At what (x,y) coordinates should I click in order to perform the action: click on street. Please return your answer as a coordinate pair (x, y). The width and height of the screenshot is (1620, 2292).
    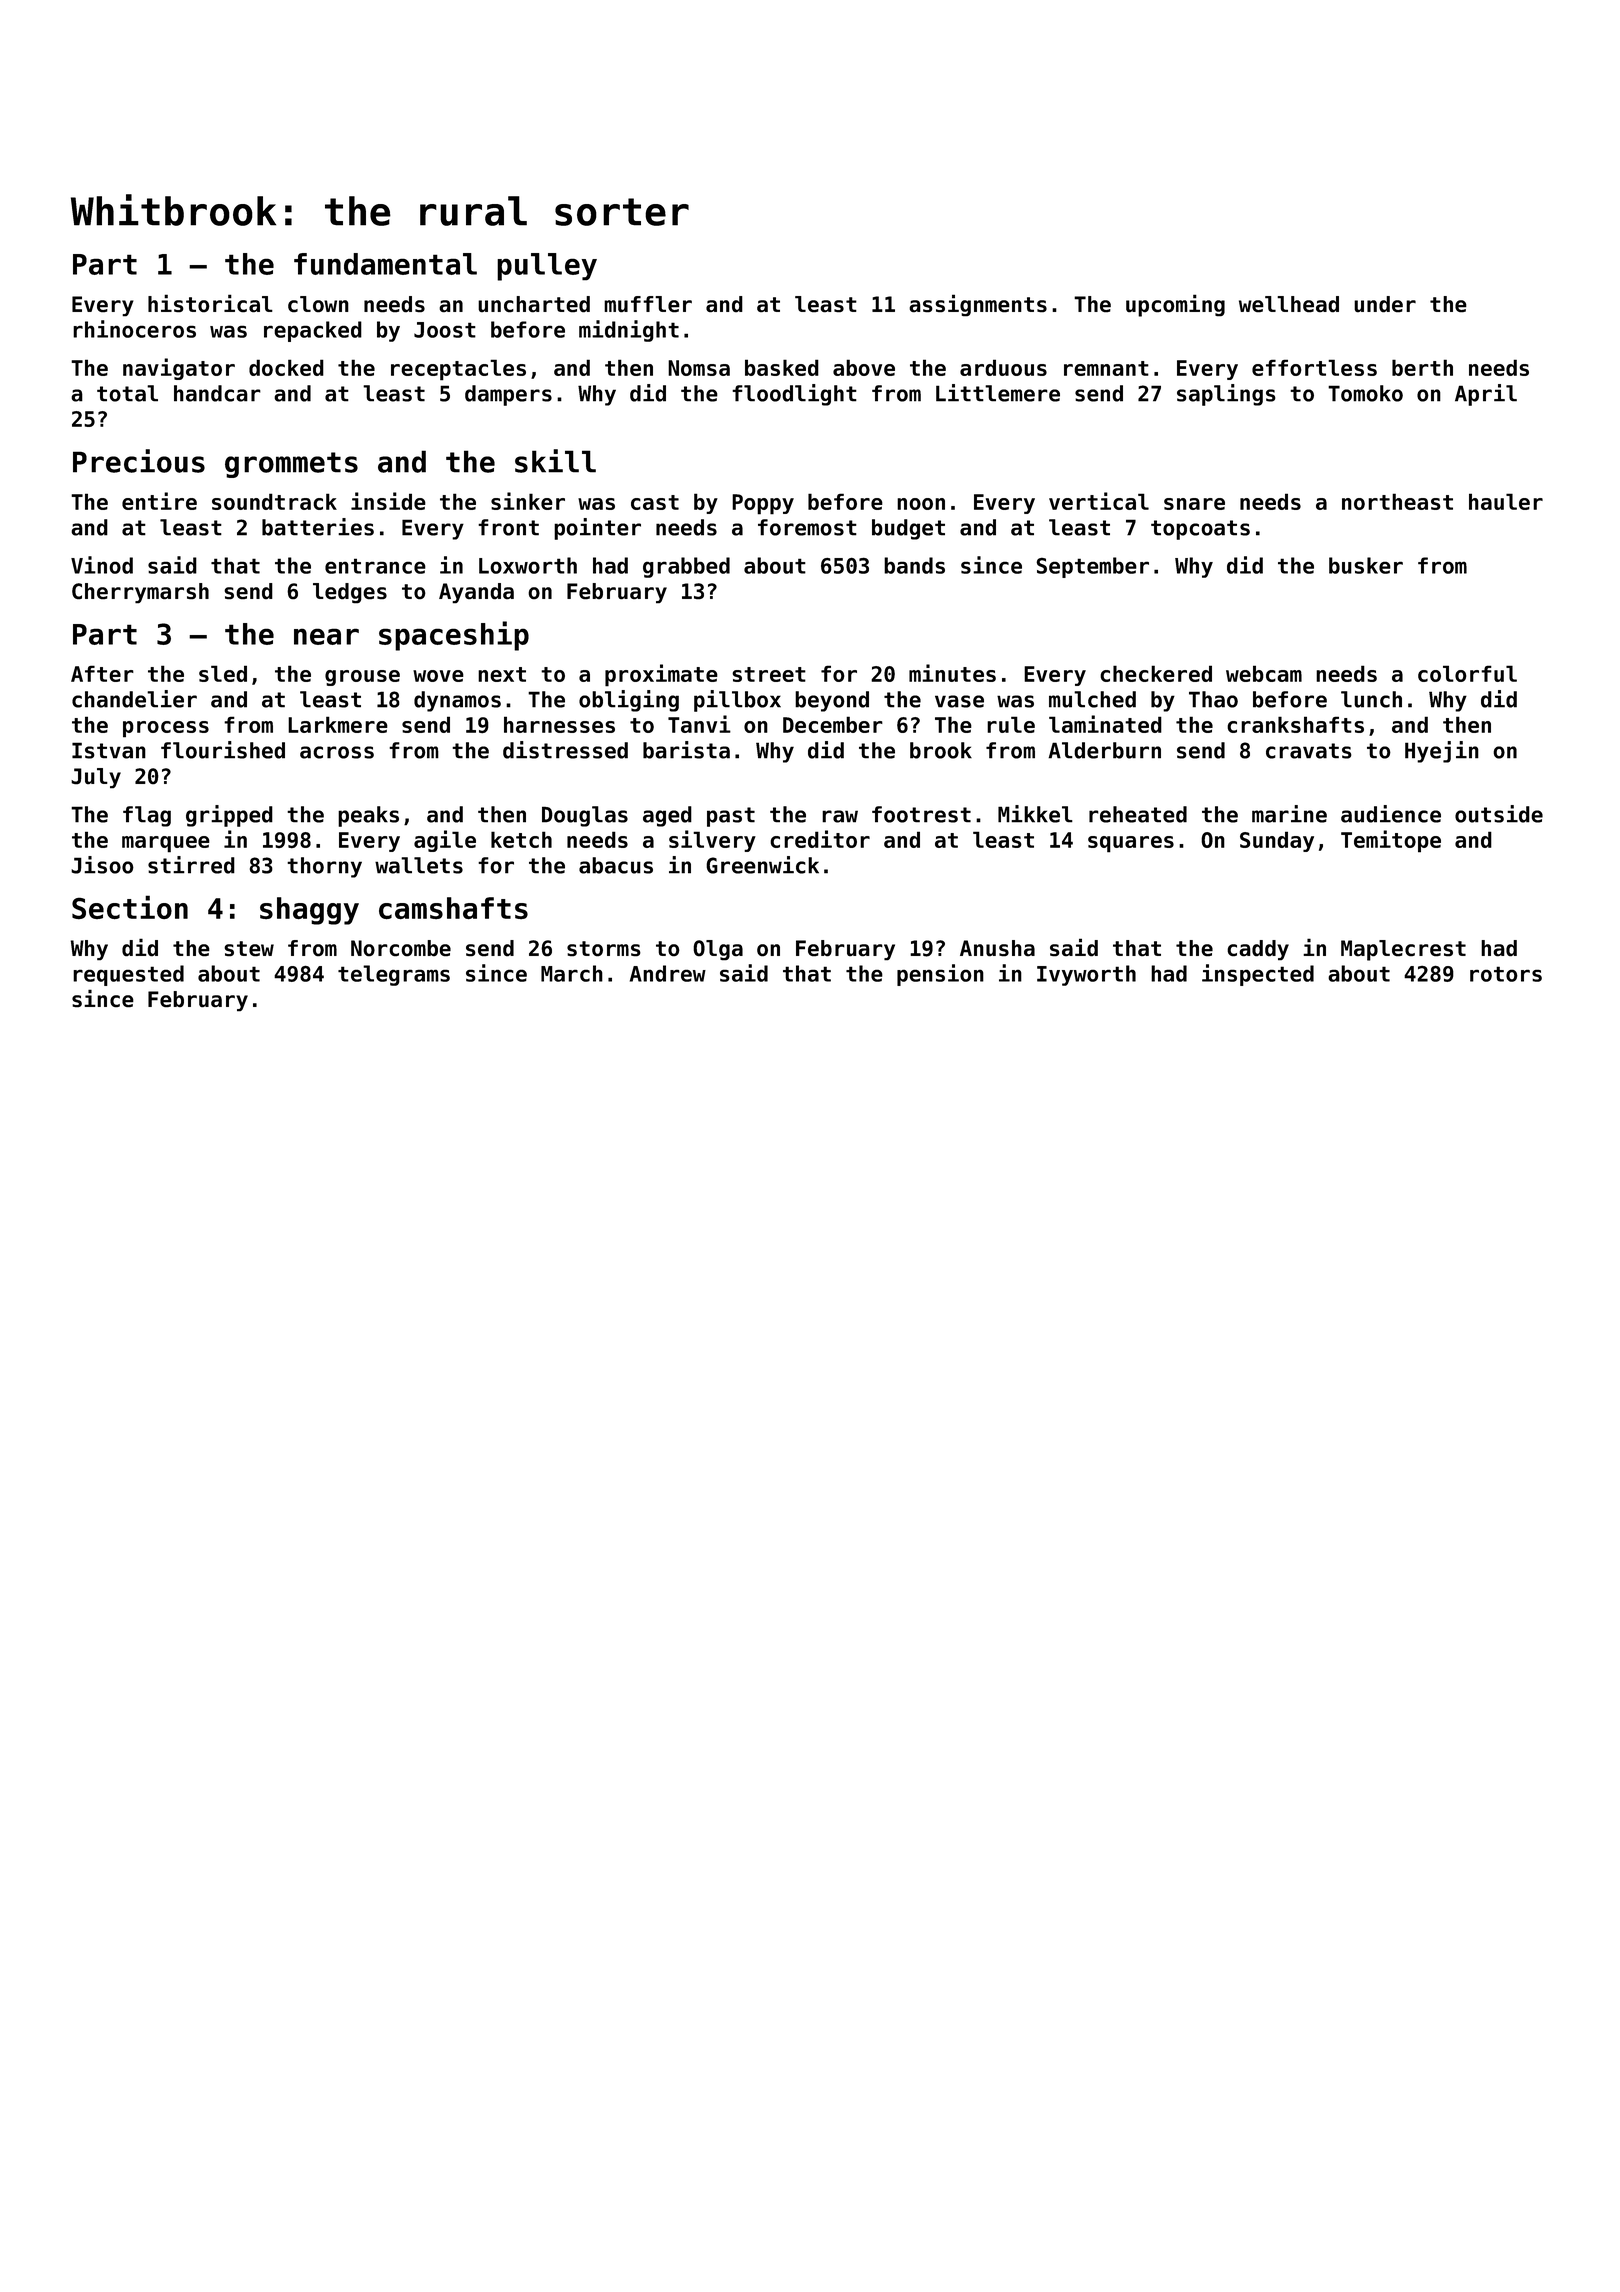
    Looking at the image, I should click on (769, 674).
